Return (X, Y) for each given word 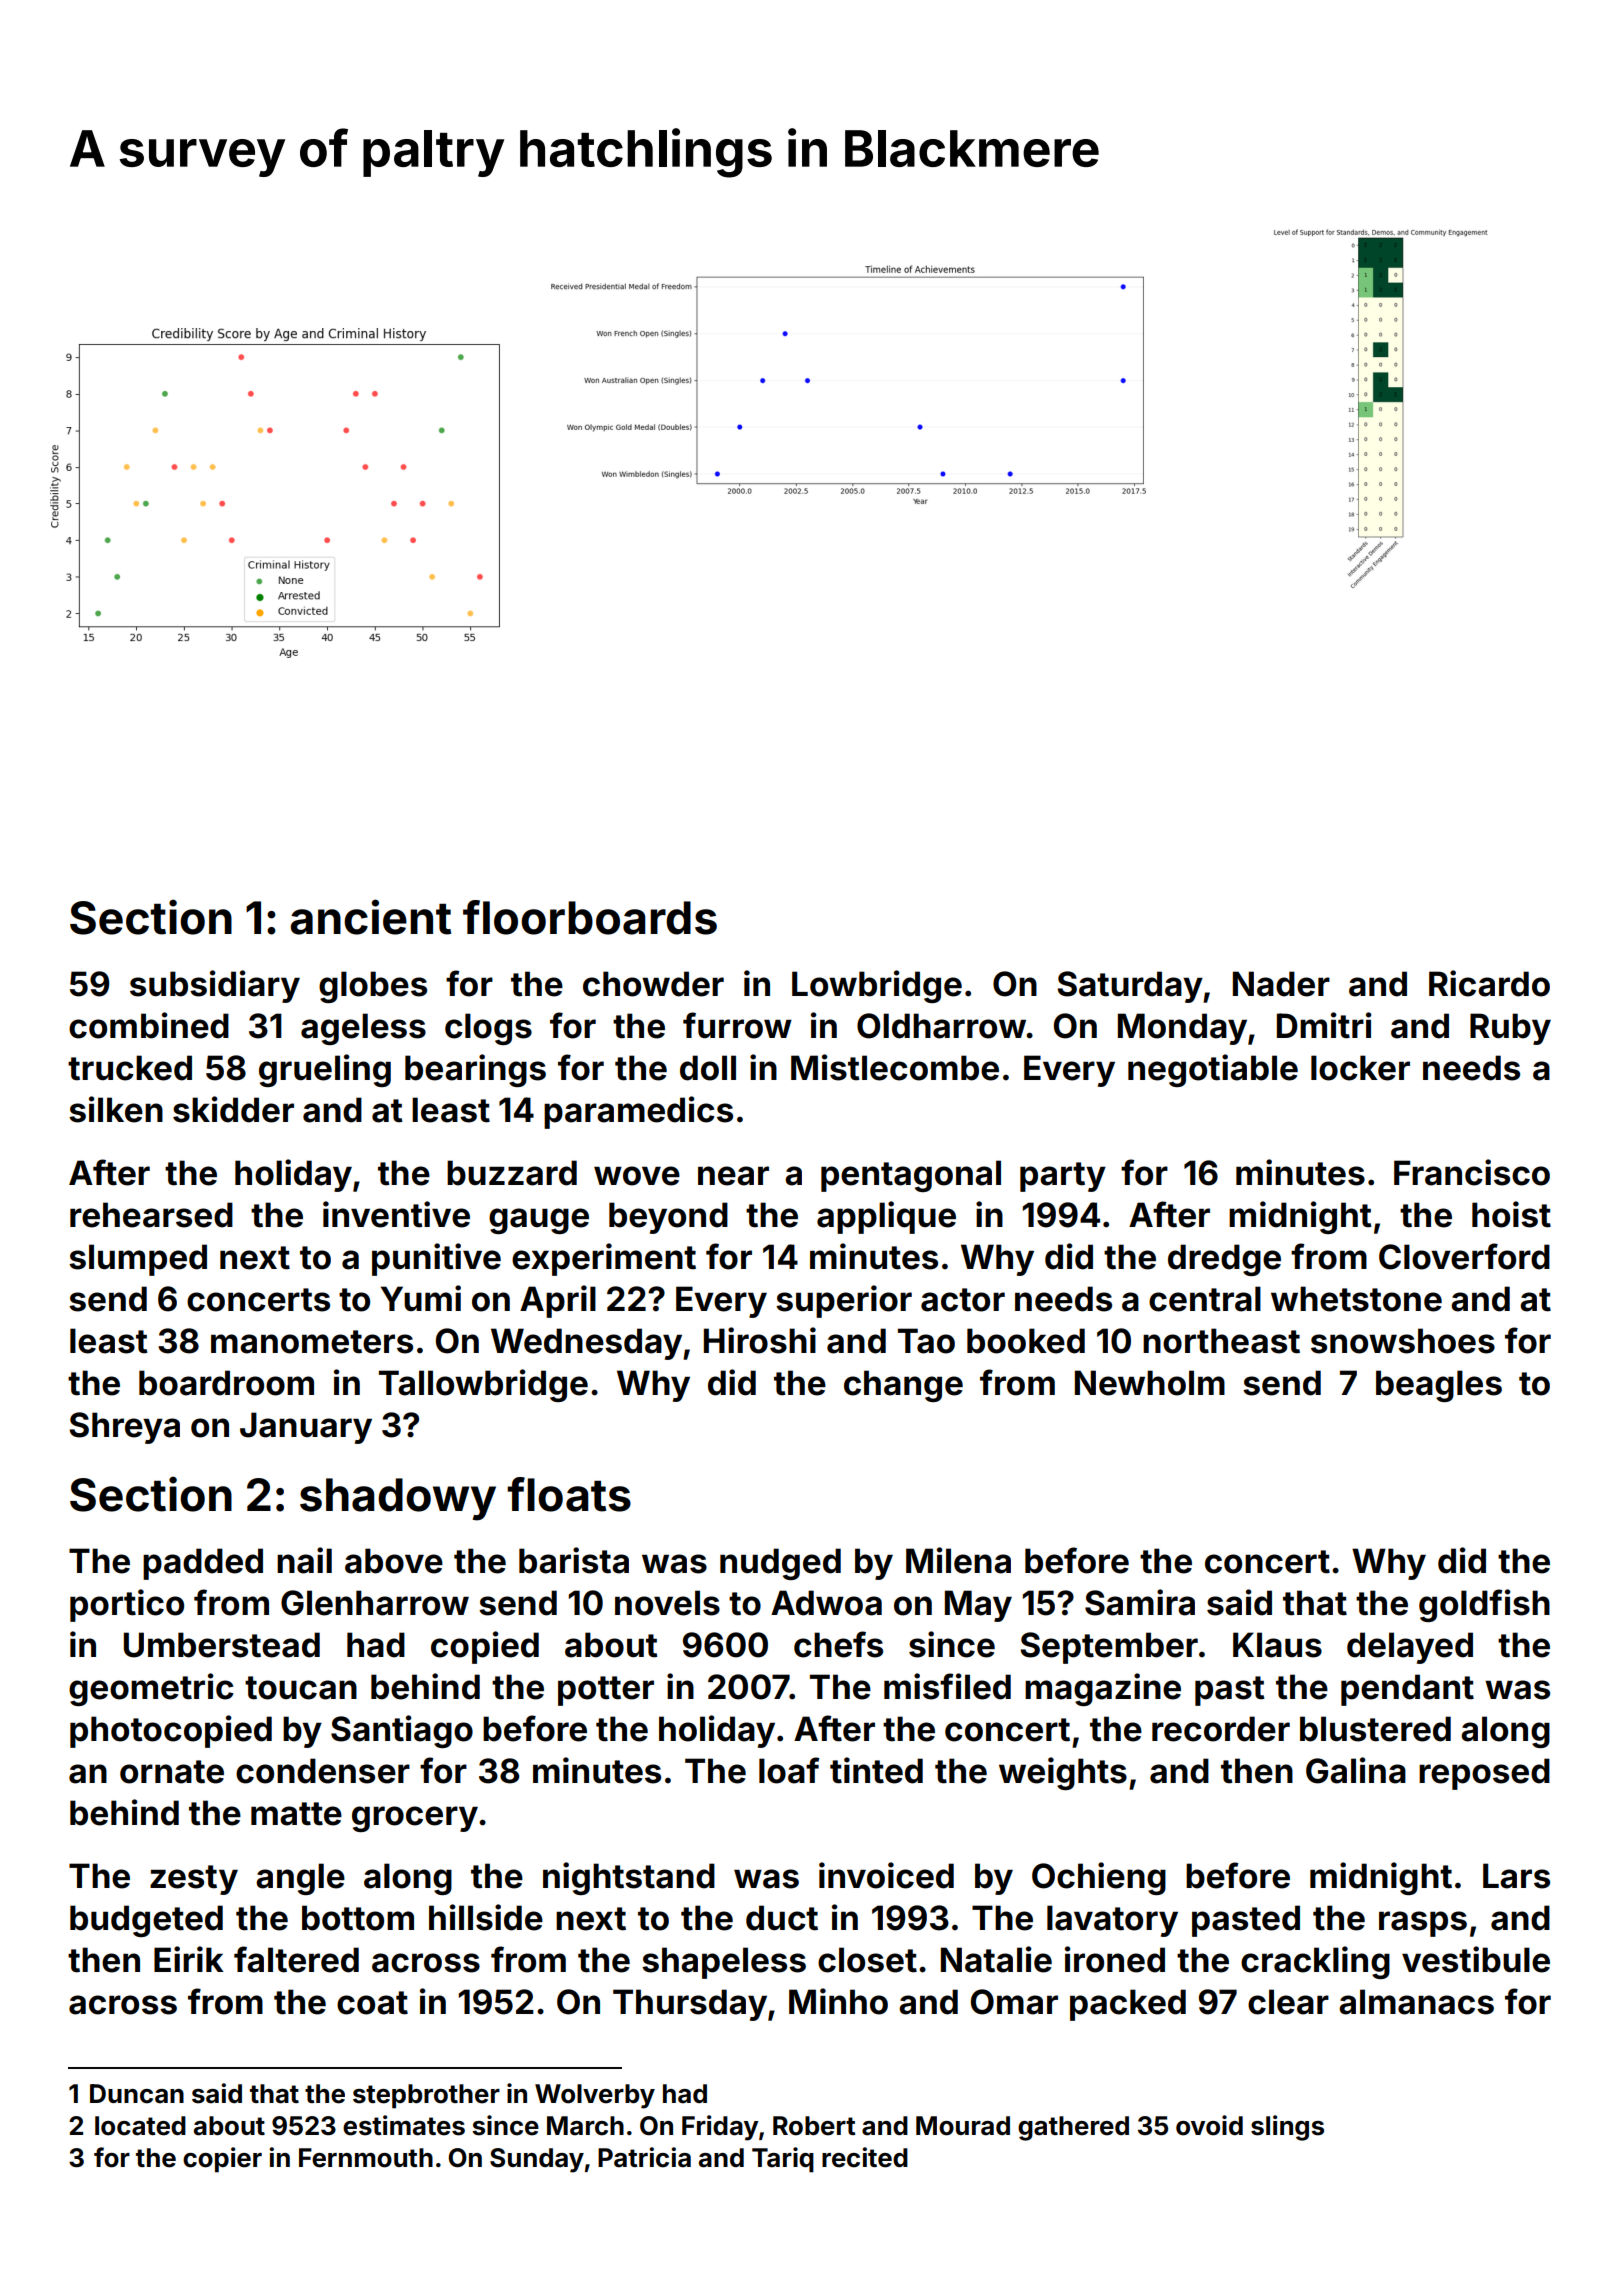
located (140, 2126)
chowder (653, 984)
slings (1287, 2128)
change (903, 1386)
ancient (370, 917)
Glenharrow (375, 1603)
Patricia (644, 2157)
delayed (1410, 1648)
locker (1360, 1068)
